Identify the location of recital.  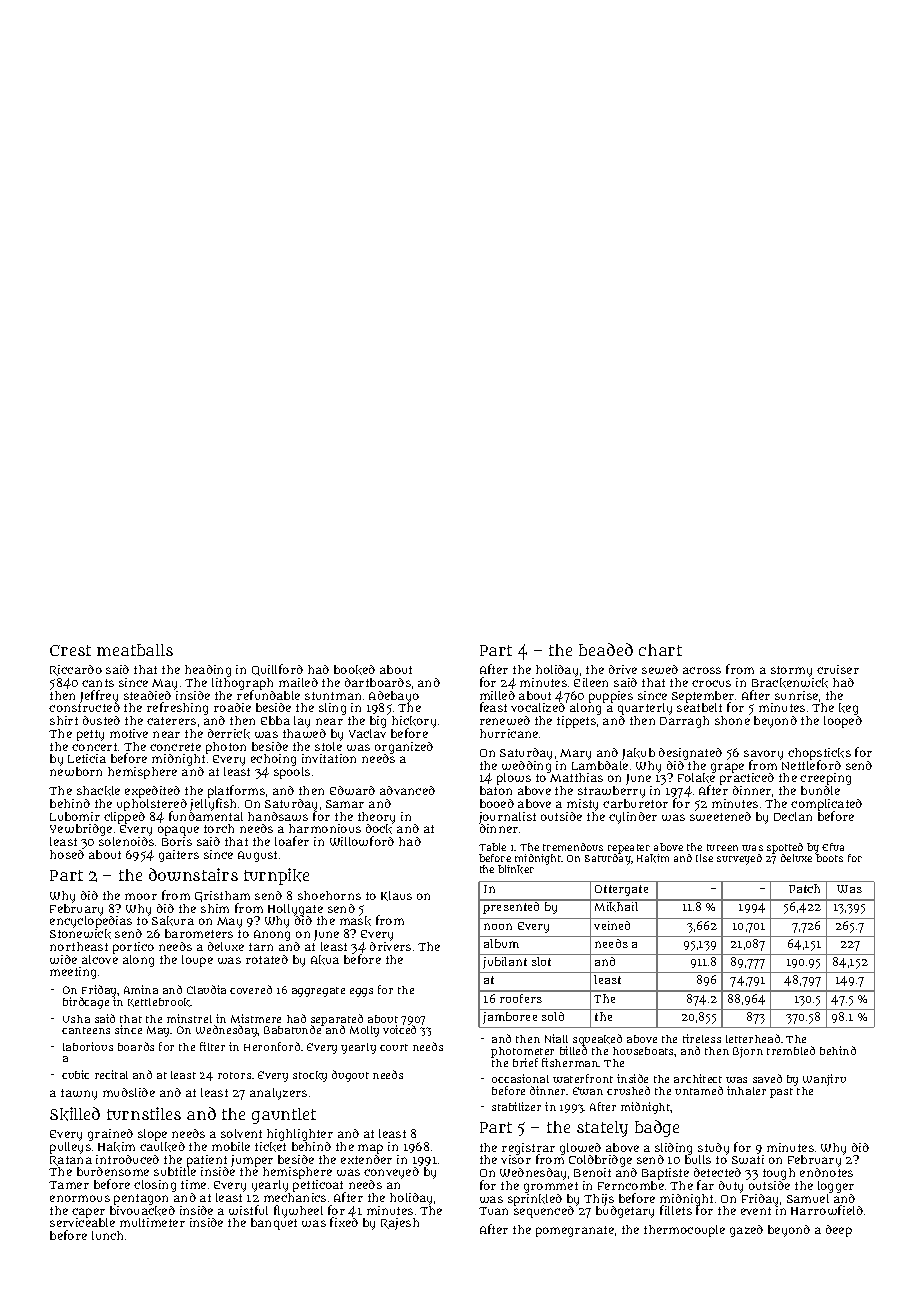
(111, 1074).
